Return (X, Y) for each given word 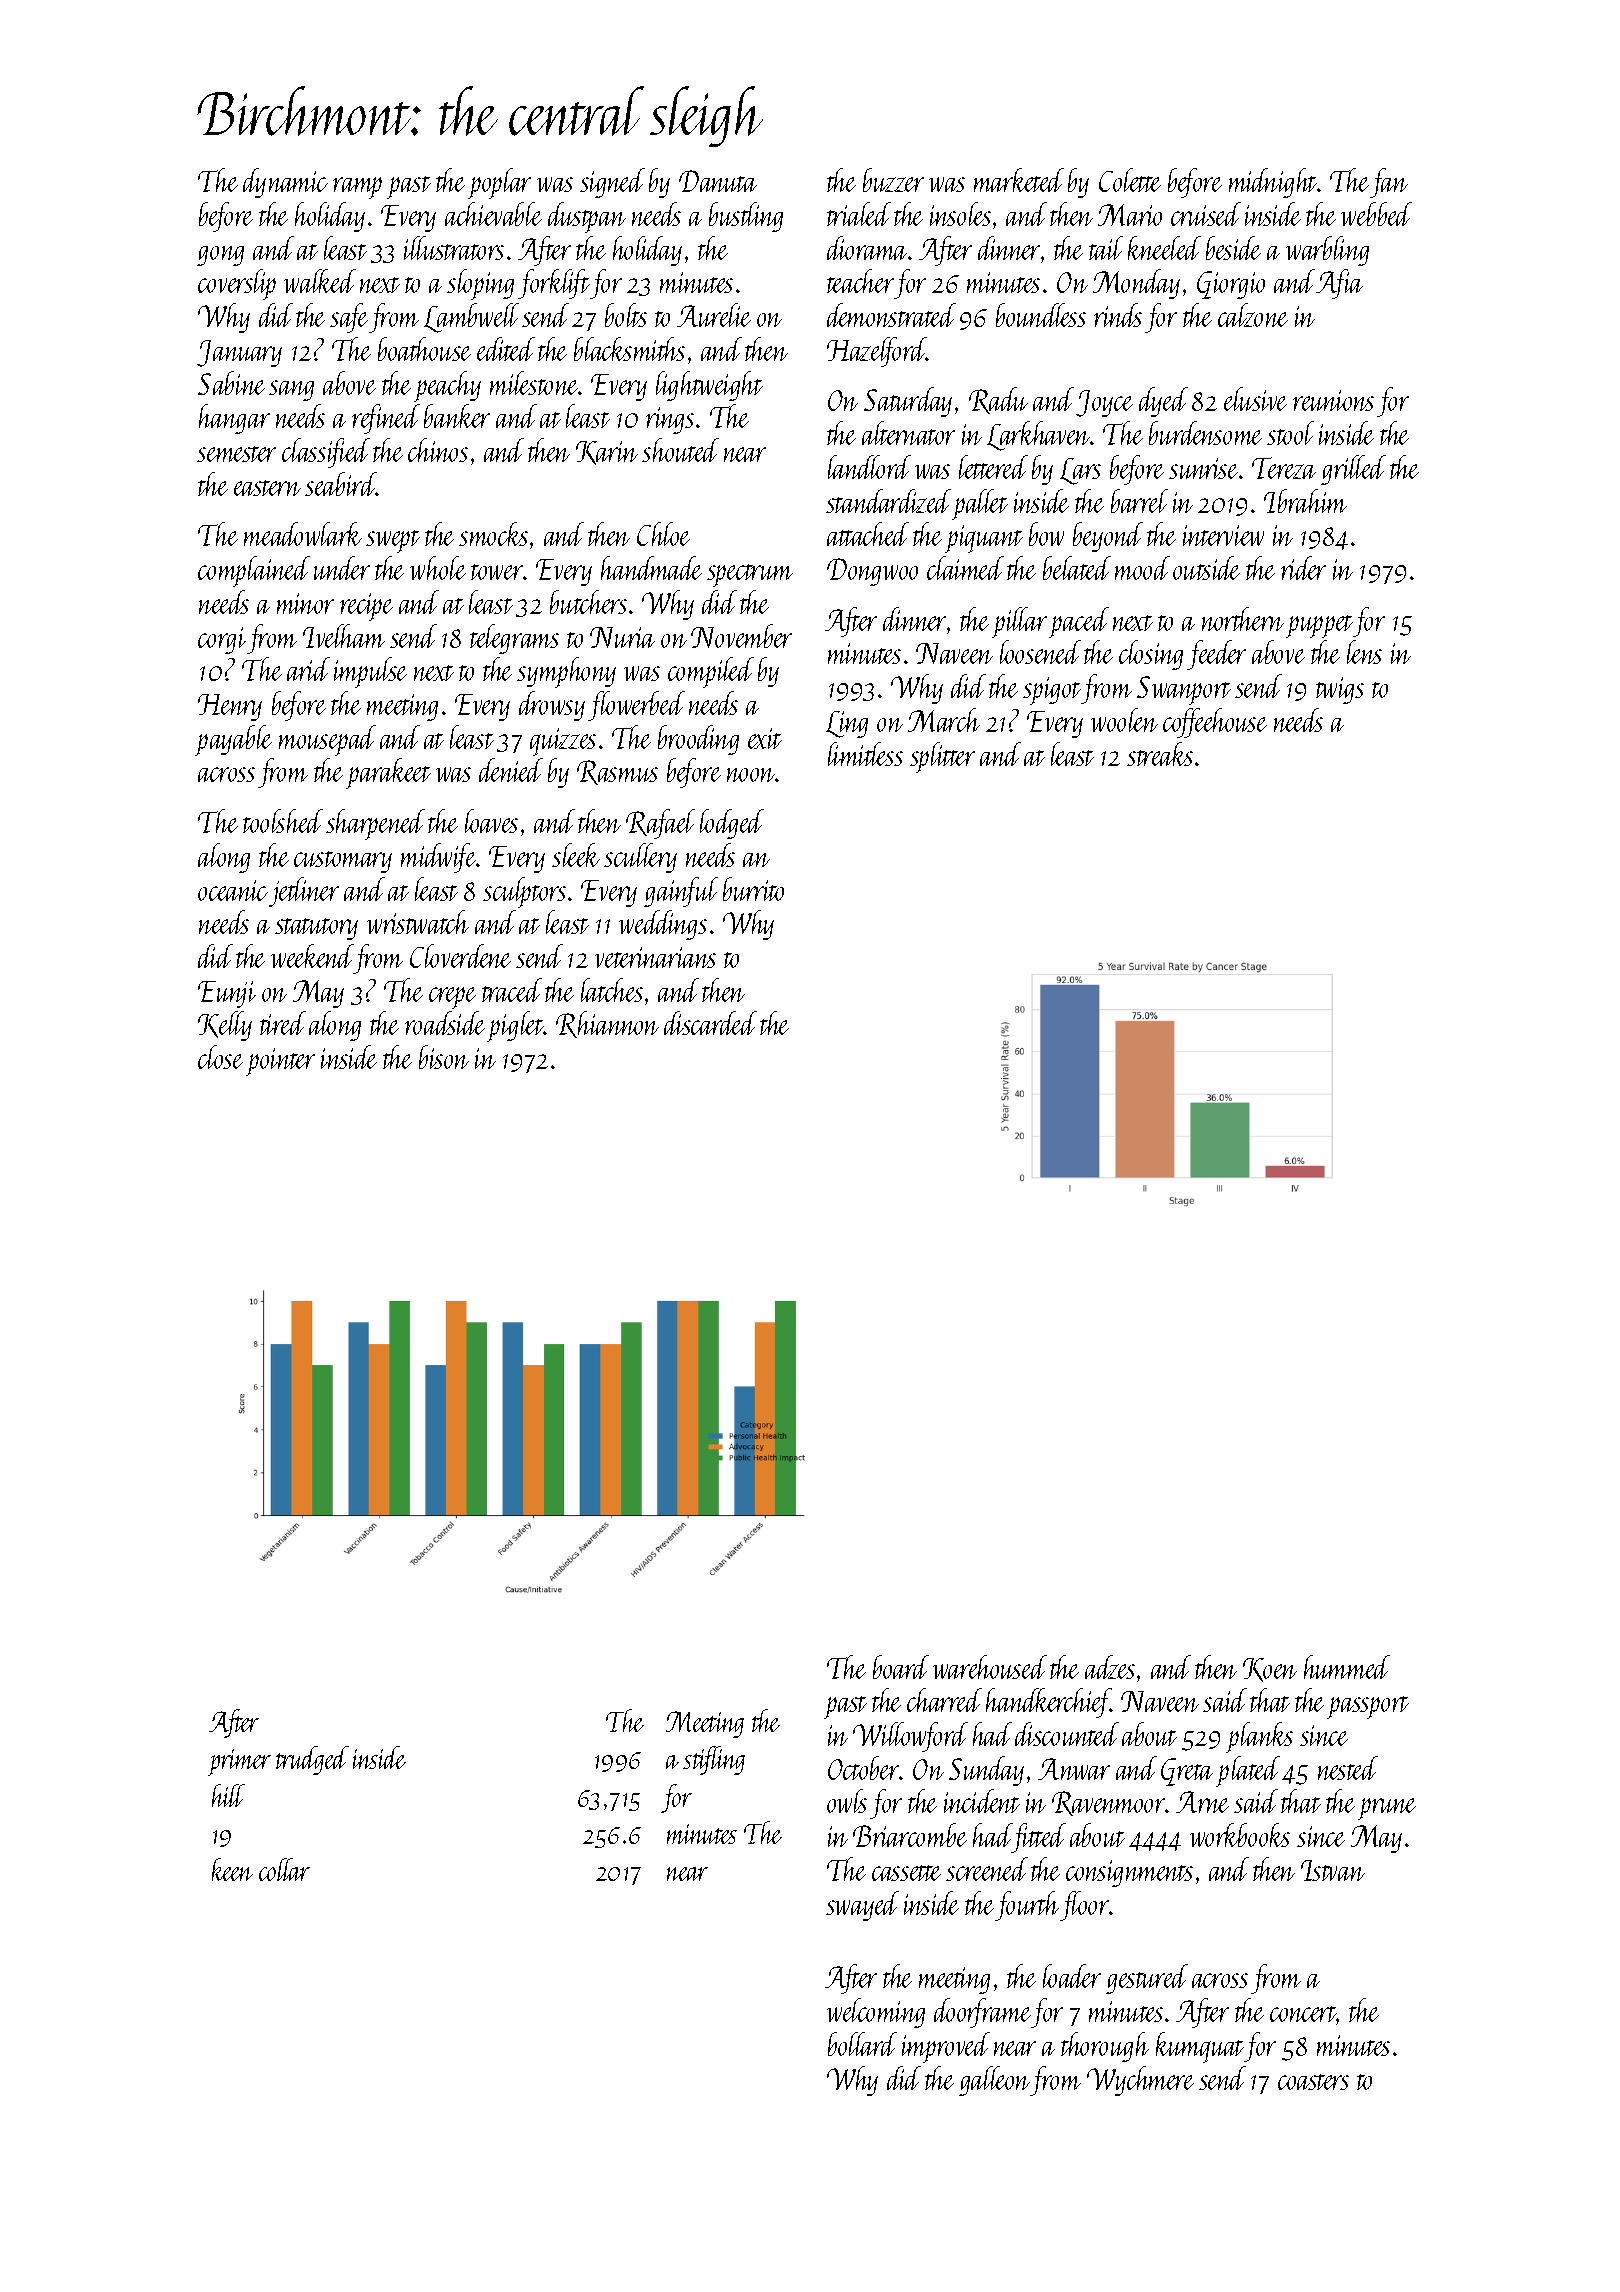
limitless (865, 754)
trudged (312, 1760)
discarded (710, 1023)
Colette (1130, 180)
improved (946, 2047)
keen (232, 1869)
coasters (1313, 2082)
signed (612, 183)
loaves (491, 821)
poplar (499, 183)
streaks (1160, 754)
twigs (1340, 690)
